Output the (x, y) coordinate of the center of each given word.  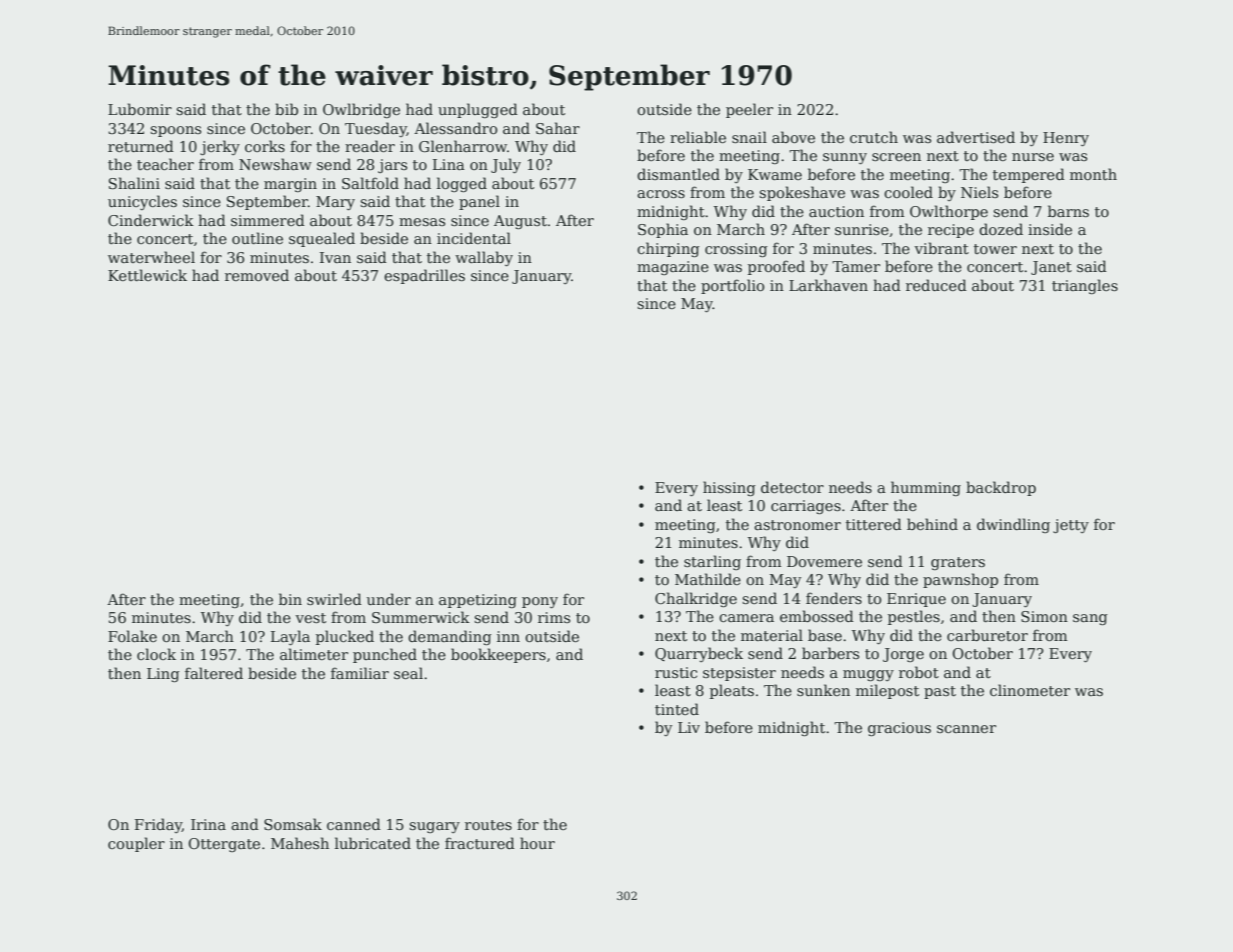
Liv (689, 727)
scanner (966, 729)
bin (290, 599)
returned (141, 146)
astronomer (797, 525)
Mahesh (300, 843)
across (661, 194)
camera (746, 618)
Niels (979, 192)
